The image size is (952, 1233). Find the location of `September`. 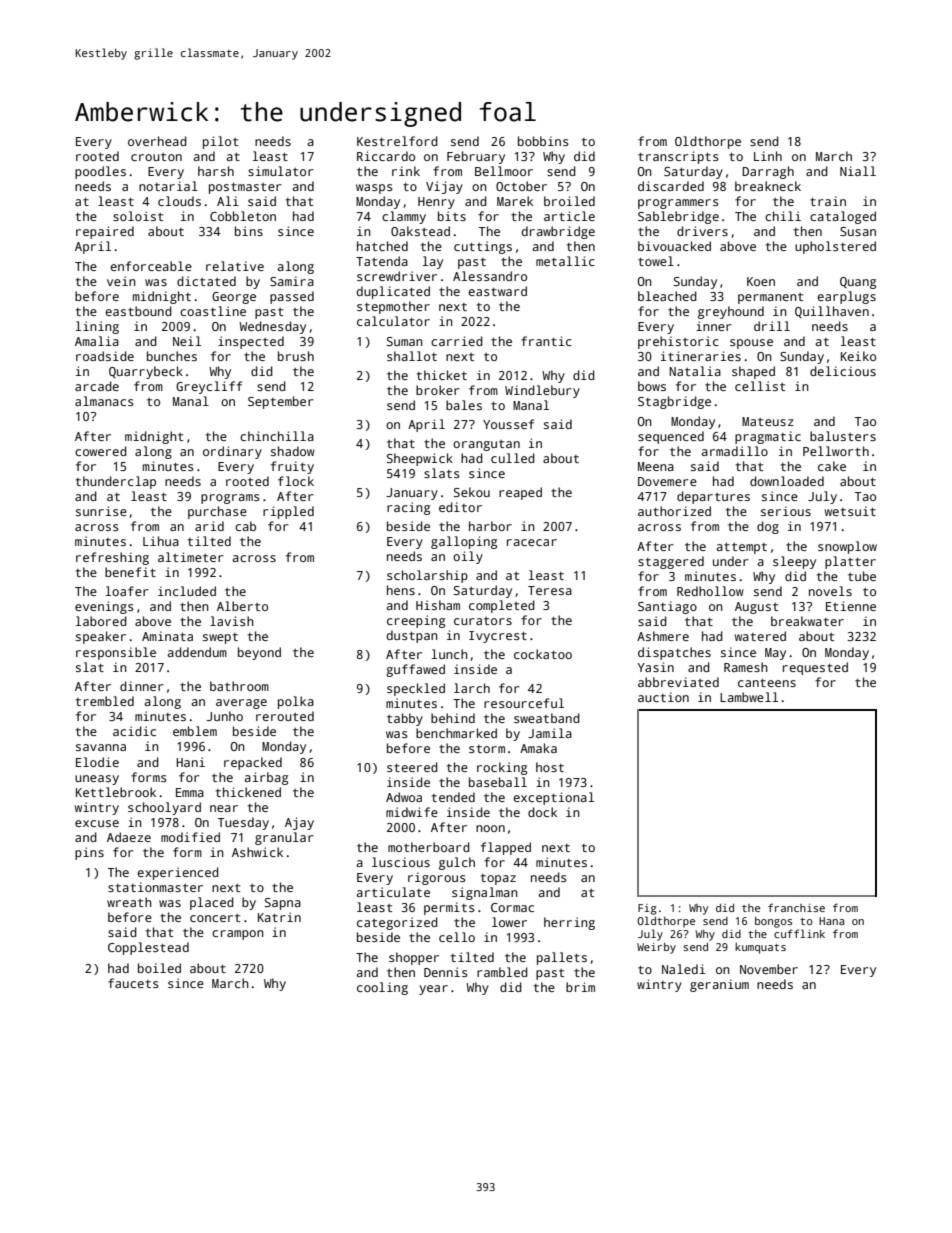

September is located at coordinates (281, 402).
